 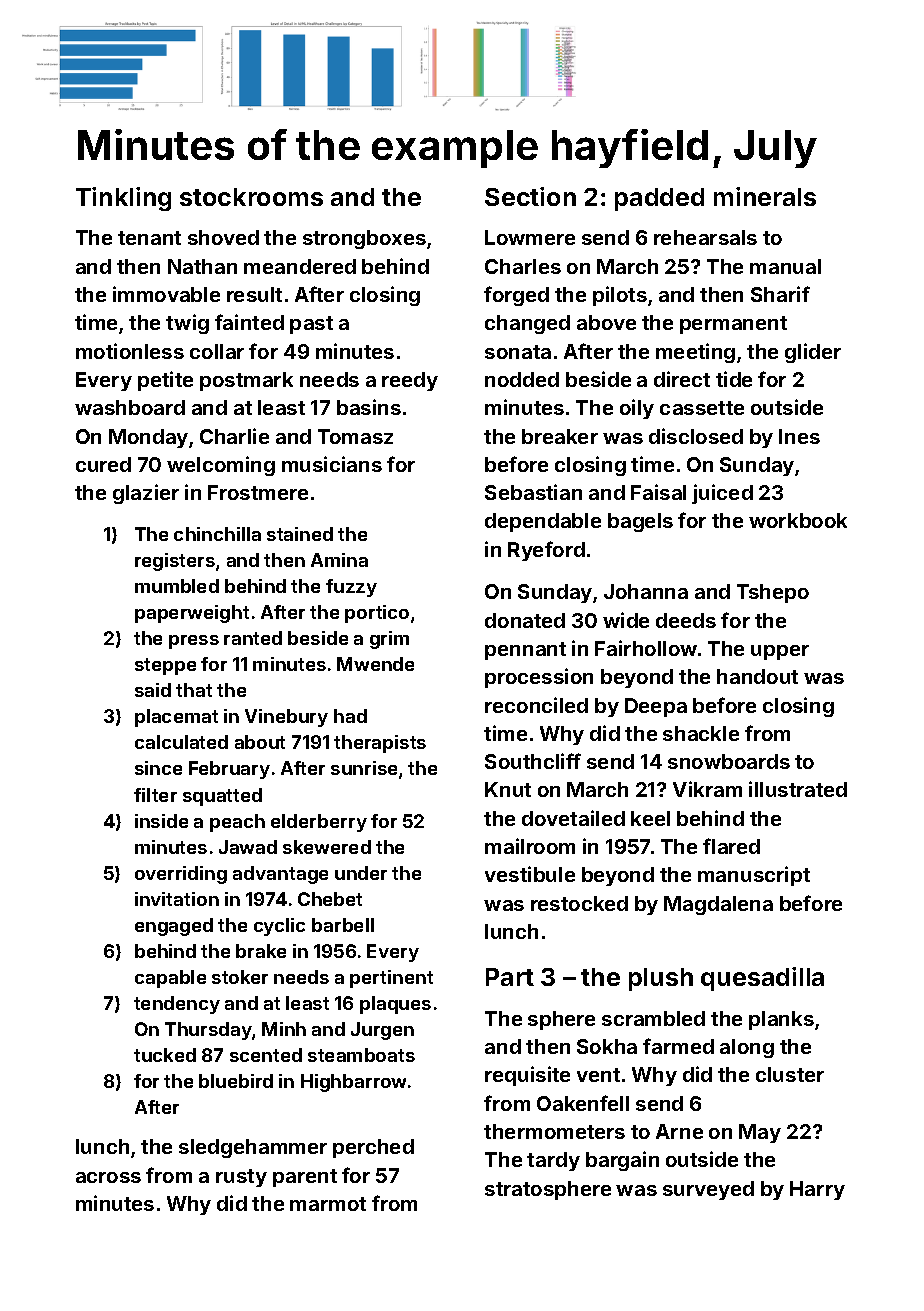 I want to click on minerals, so click(x=765, y=196).
